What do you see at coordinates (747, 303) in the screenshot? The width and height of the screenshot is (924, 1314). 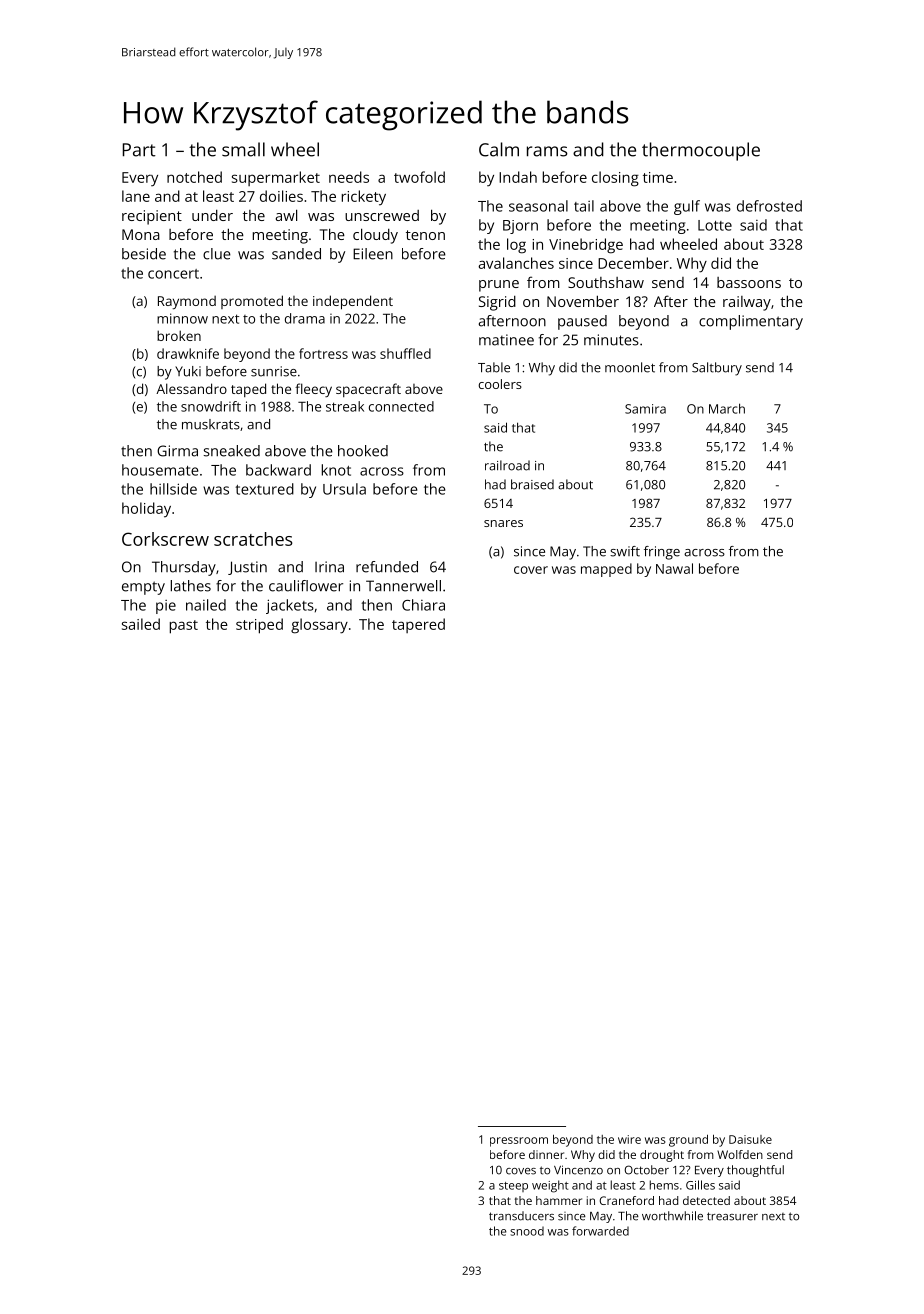 I see `railway` at bounding box center [747, 303].
